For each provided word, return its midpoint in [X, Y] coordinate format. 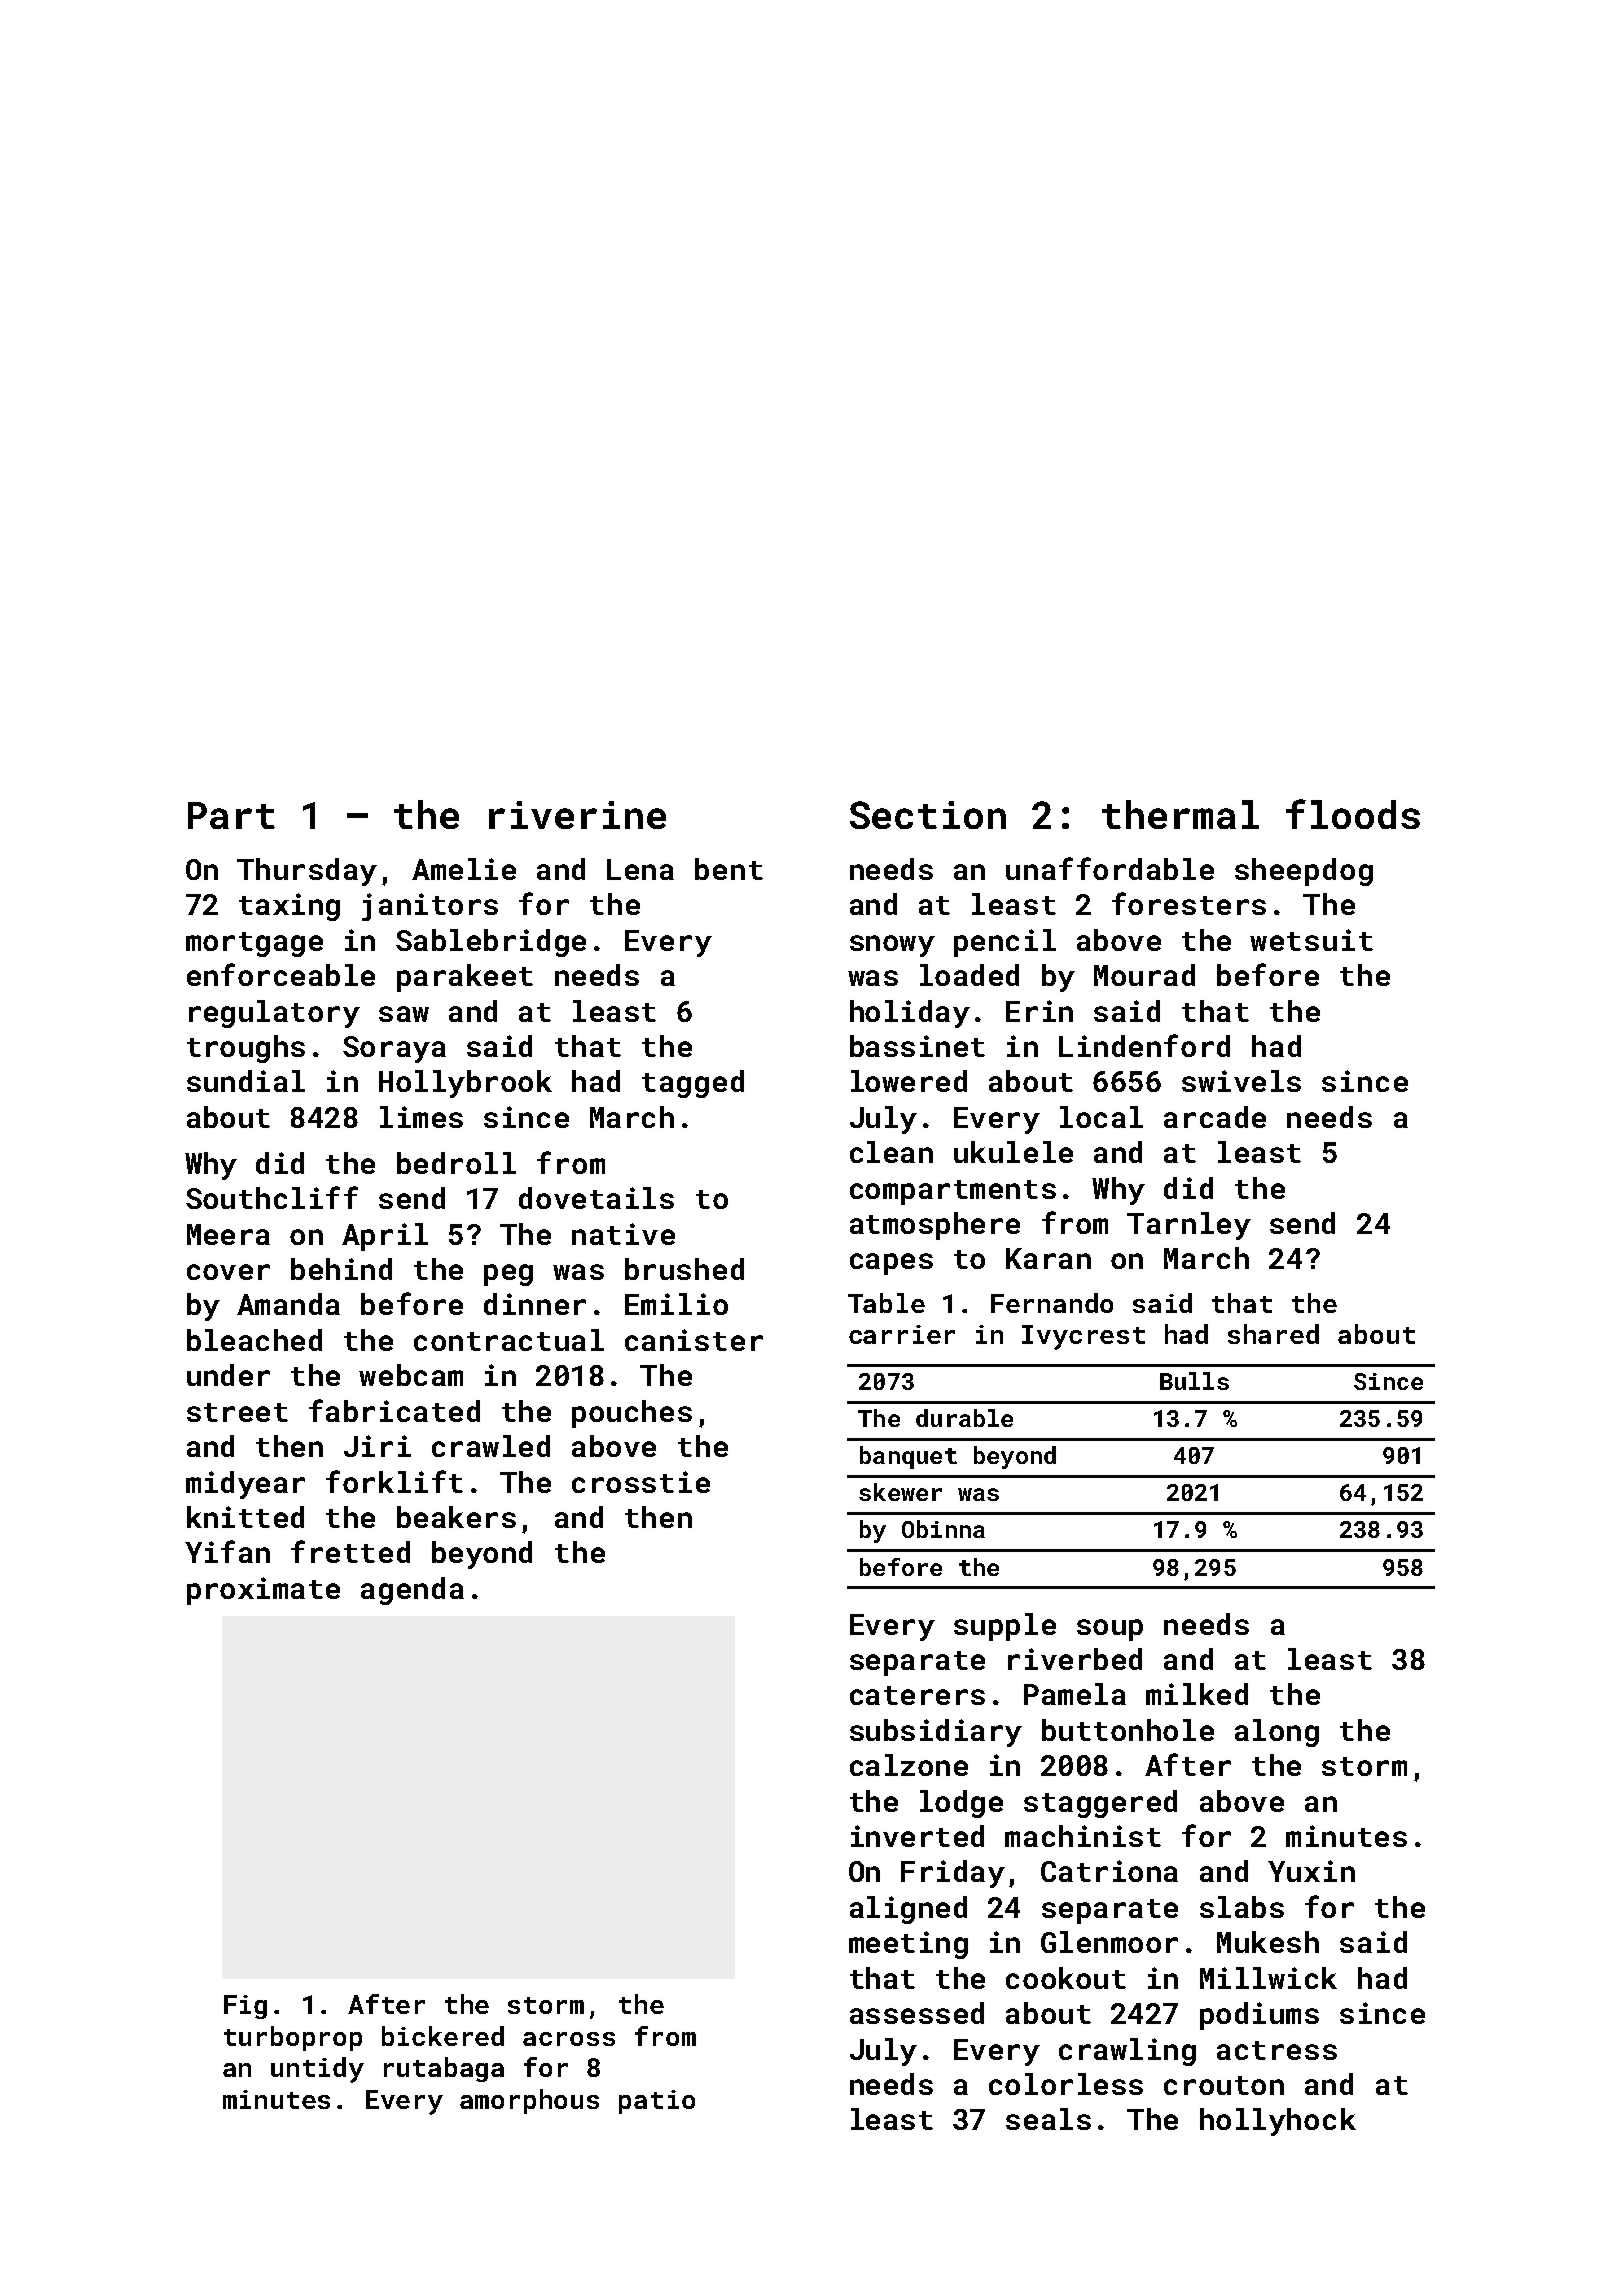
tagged [693, 1084]
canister [694, 1340]
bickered [443, 2036]
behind [341, 1269]
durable [964, 1418]
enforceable [281, 974]
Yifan [227, 1551]
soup [1110, 1630]
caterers [917, 1695]
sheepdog [1304, 872]
